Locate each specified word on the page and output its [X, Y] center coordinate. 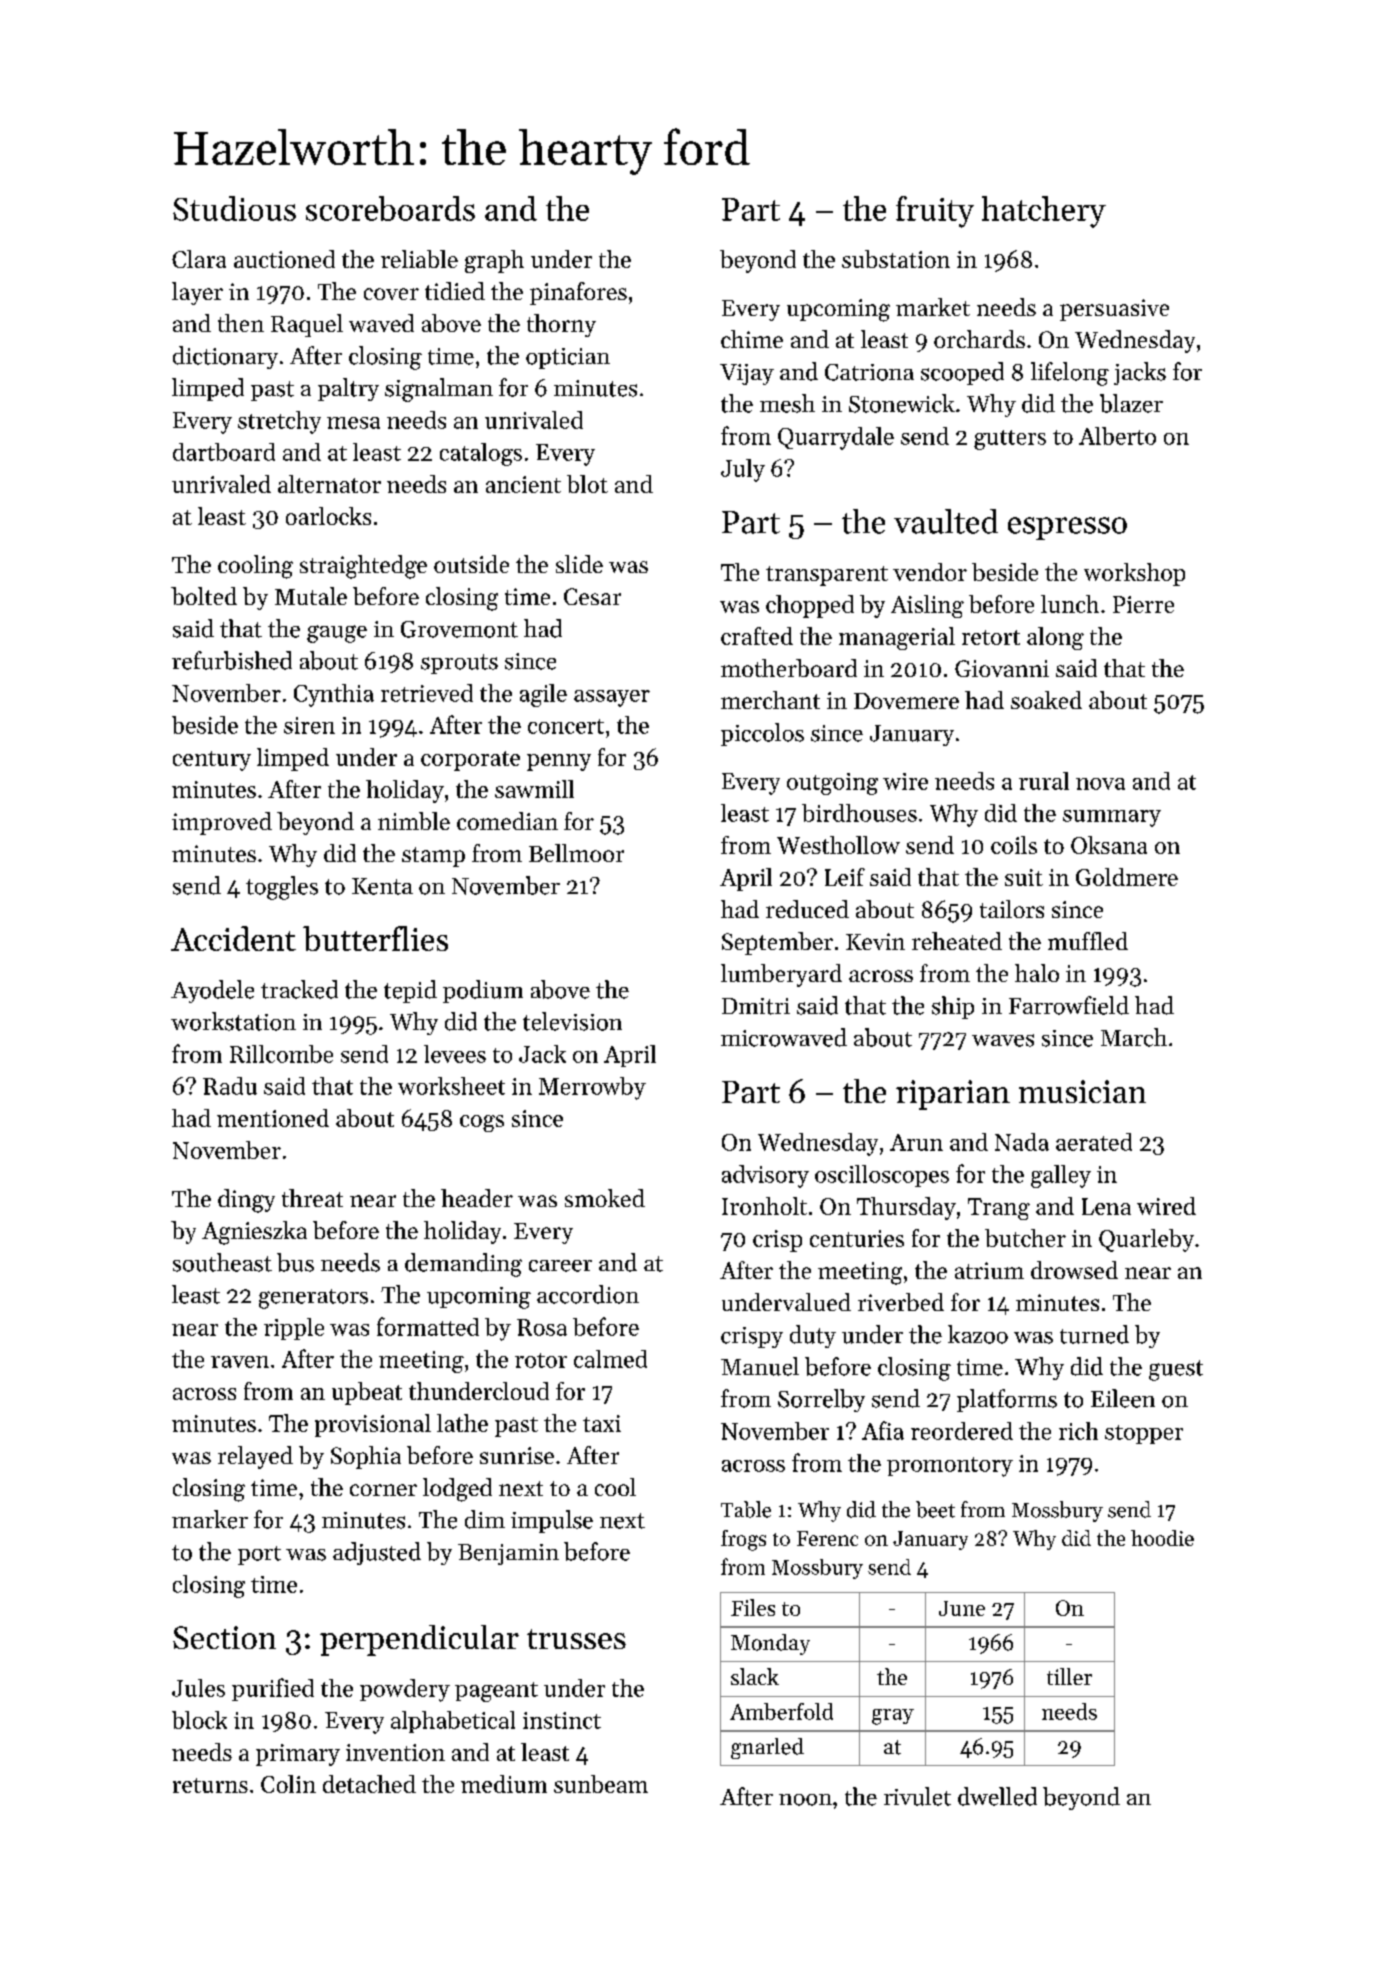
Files [753, 1607]
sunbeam [601, 1784]
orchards [979, 339]
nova [1100, 784]
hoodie [1162, 1538]
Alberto [1117, 436]
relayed [255, 1457]
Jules [198, 1688]
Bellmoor [576, 853]
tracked [299, 989]
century [212, 761]
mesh [787, 403]
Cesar [592, 596]
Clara [199, 259]
